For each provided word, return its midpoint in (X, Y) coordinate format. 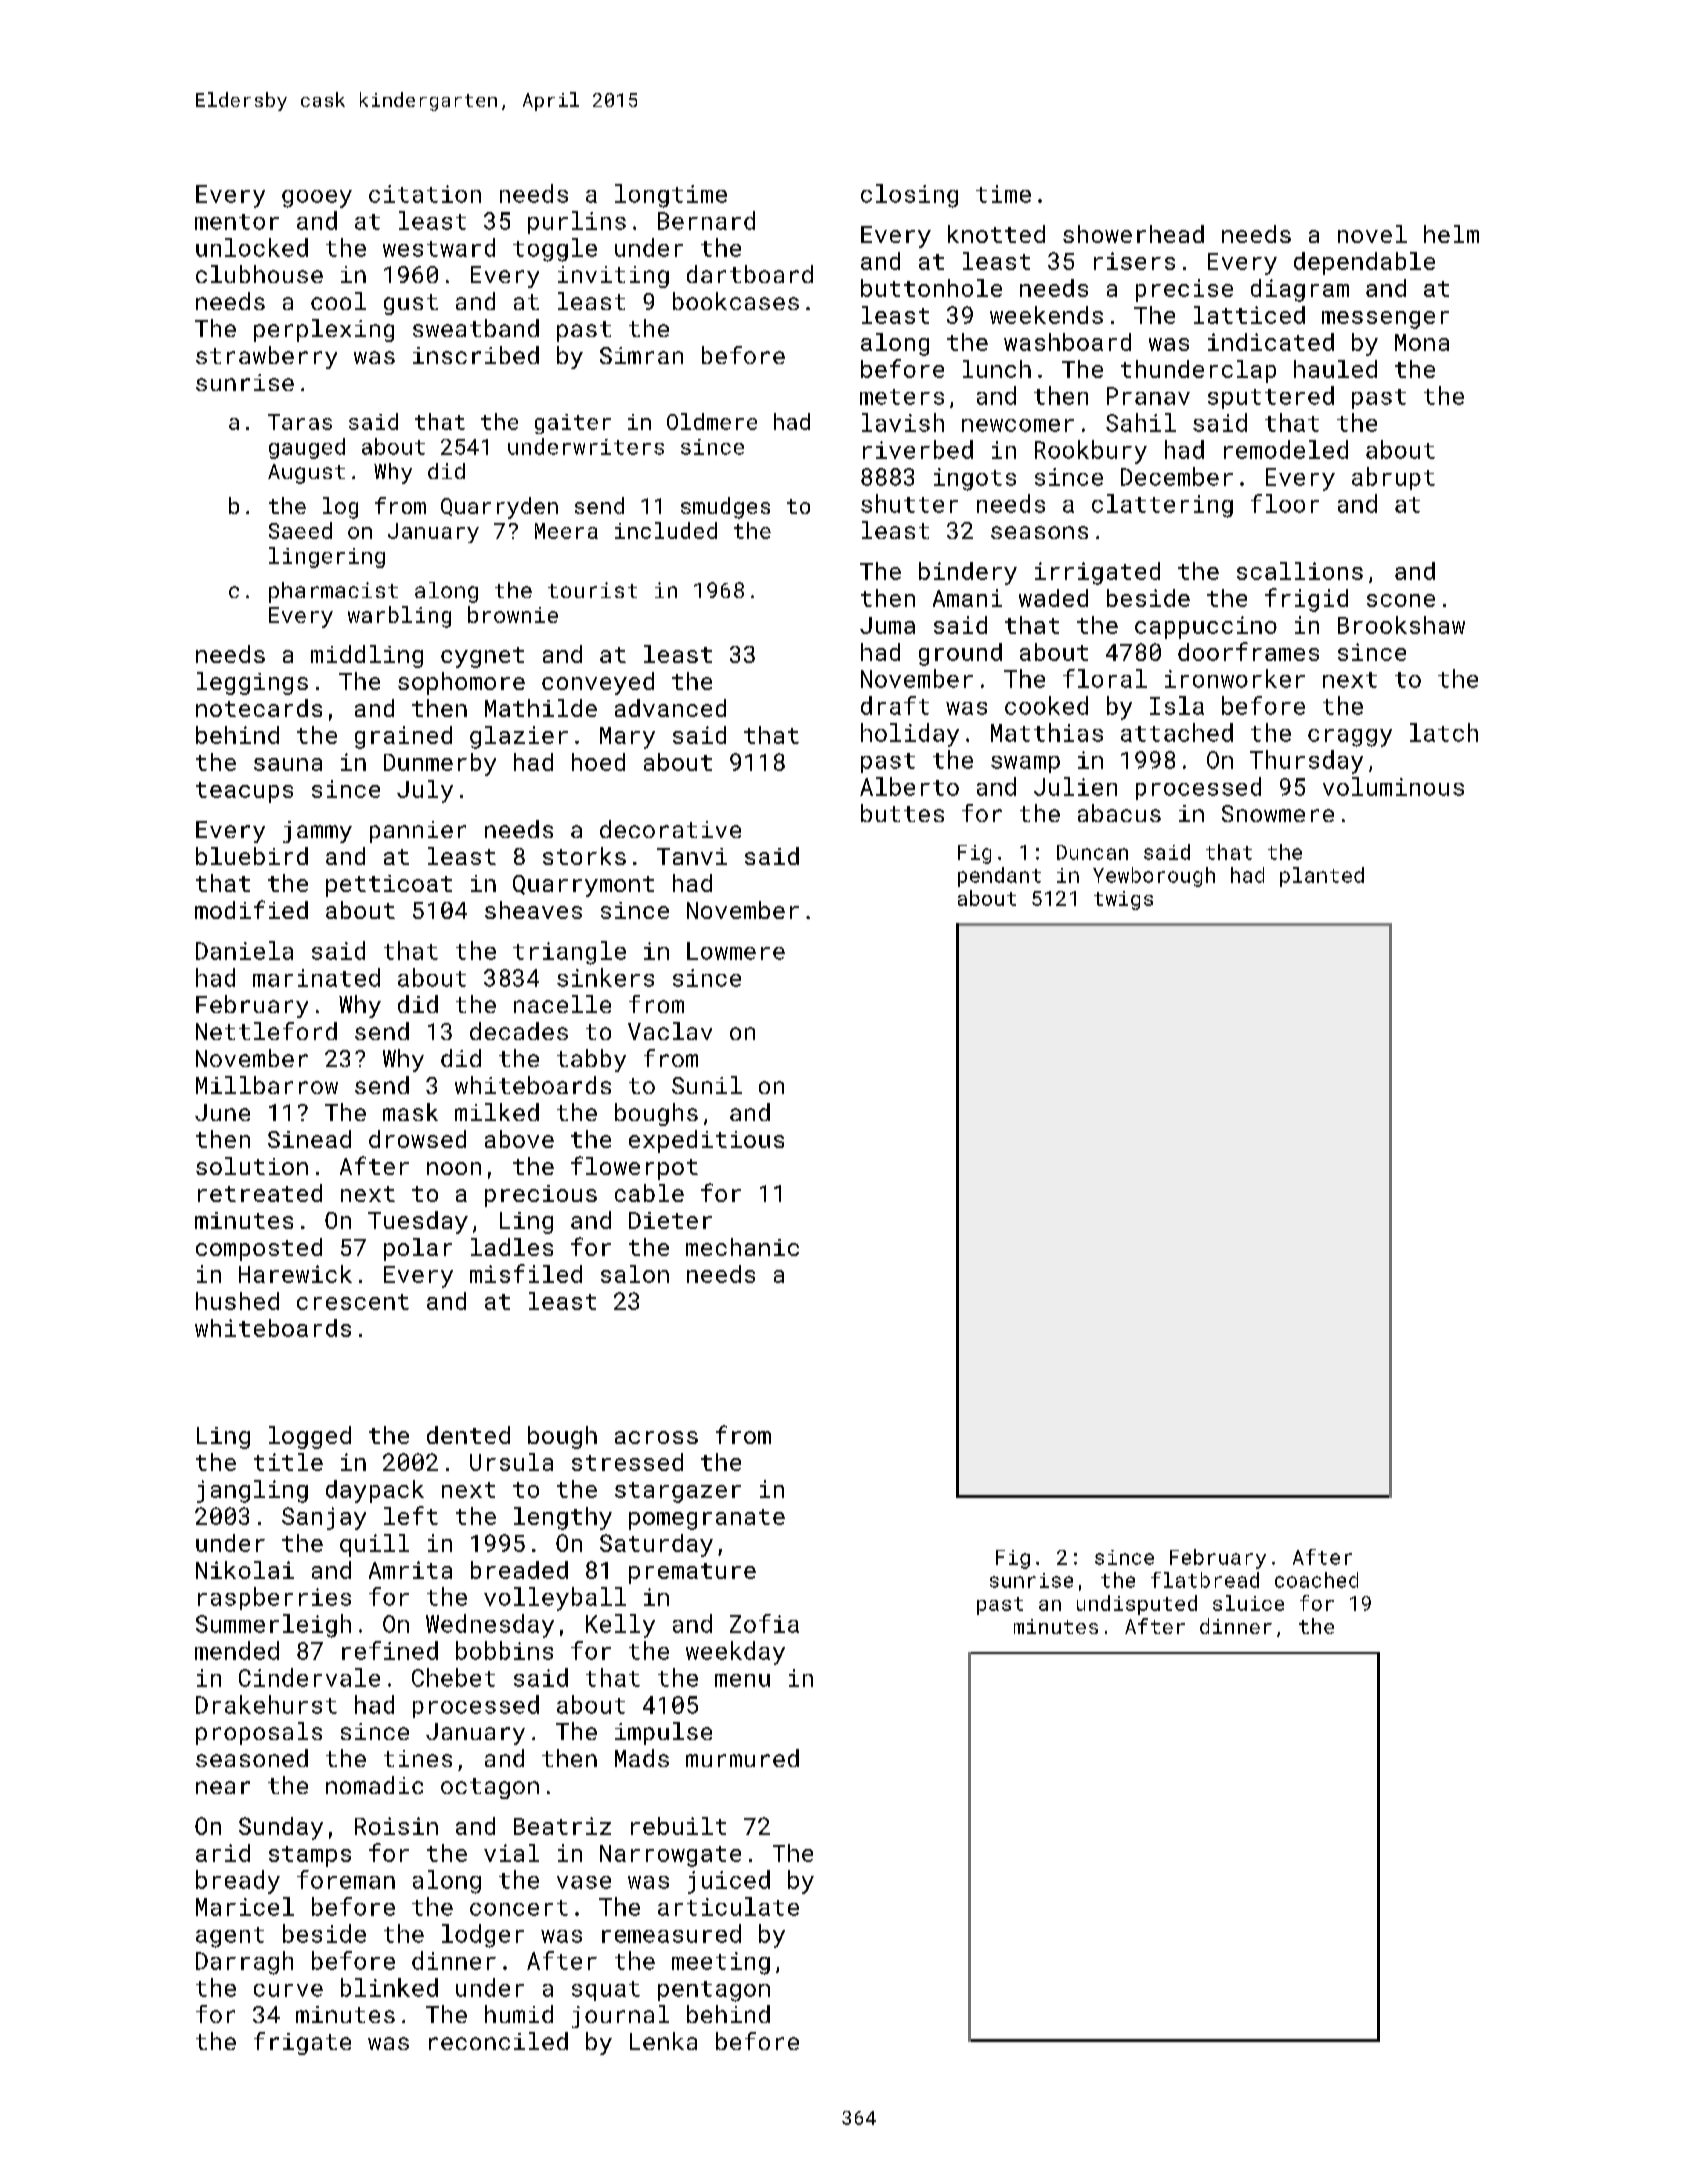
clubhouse (259, 274)
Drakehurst (266, 1704)
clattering (1162, 506)
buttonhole (931, 288)
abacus (1119, 813)
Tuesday (418, 1222)
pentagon (714, 1991)
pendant (999, 877)
